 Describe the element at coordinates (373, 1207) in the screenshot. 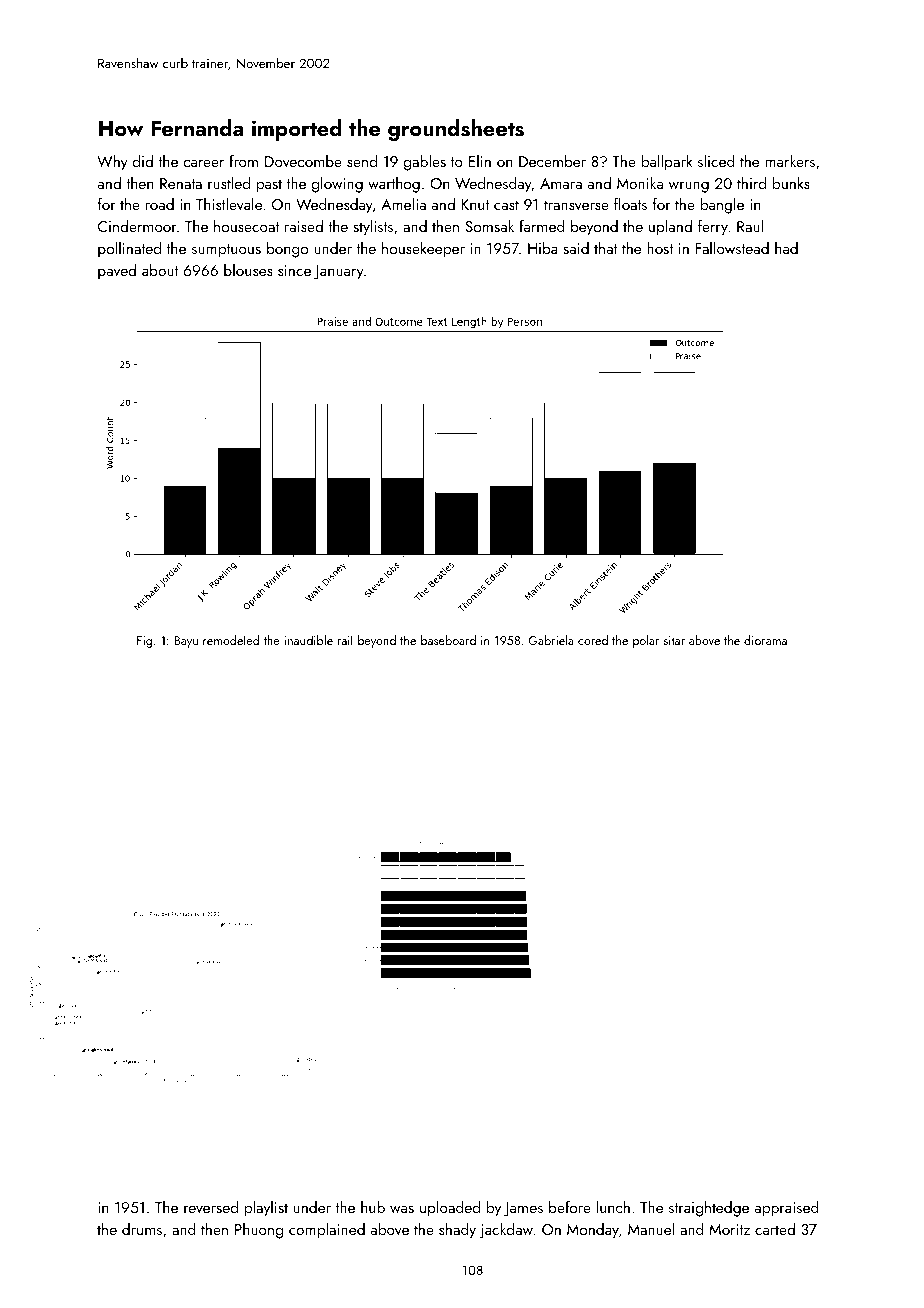

I see `hub` at that location.
